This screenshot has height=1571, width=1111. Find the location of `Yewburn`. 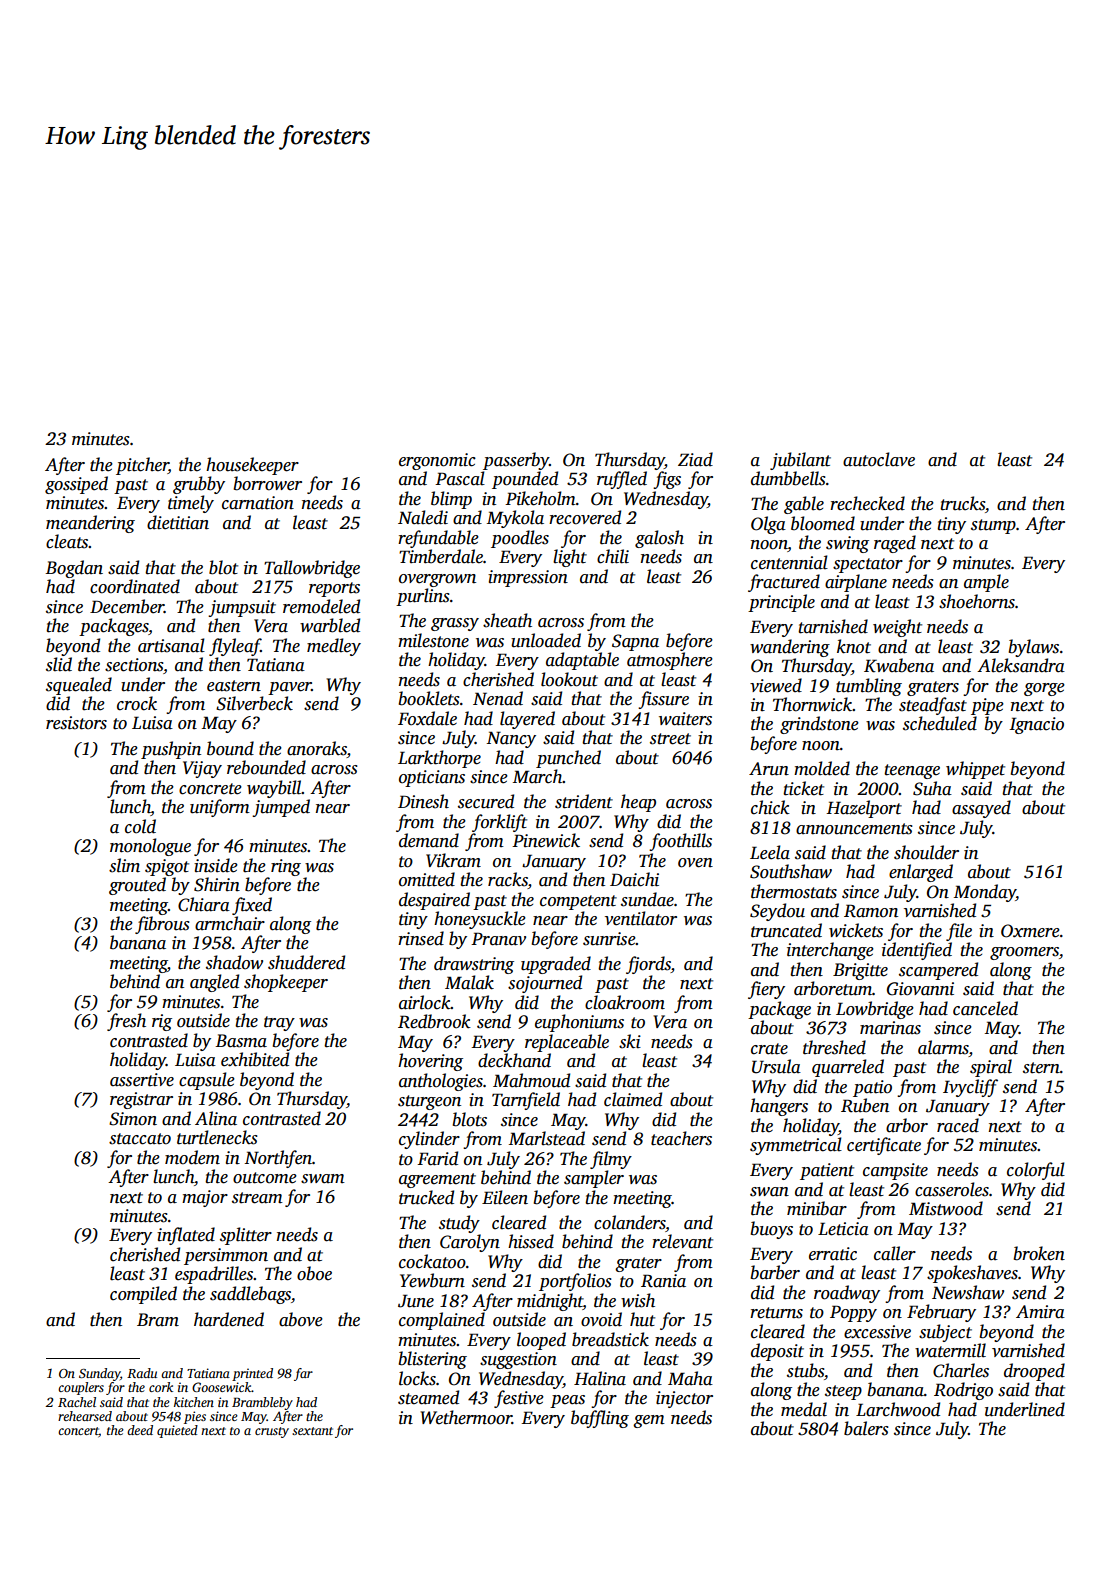

Yewburn is located at coordinates (432, 1280).
